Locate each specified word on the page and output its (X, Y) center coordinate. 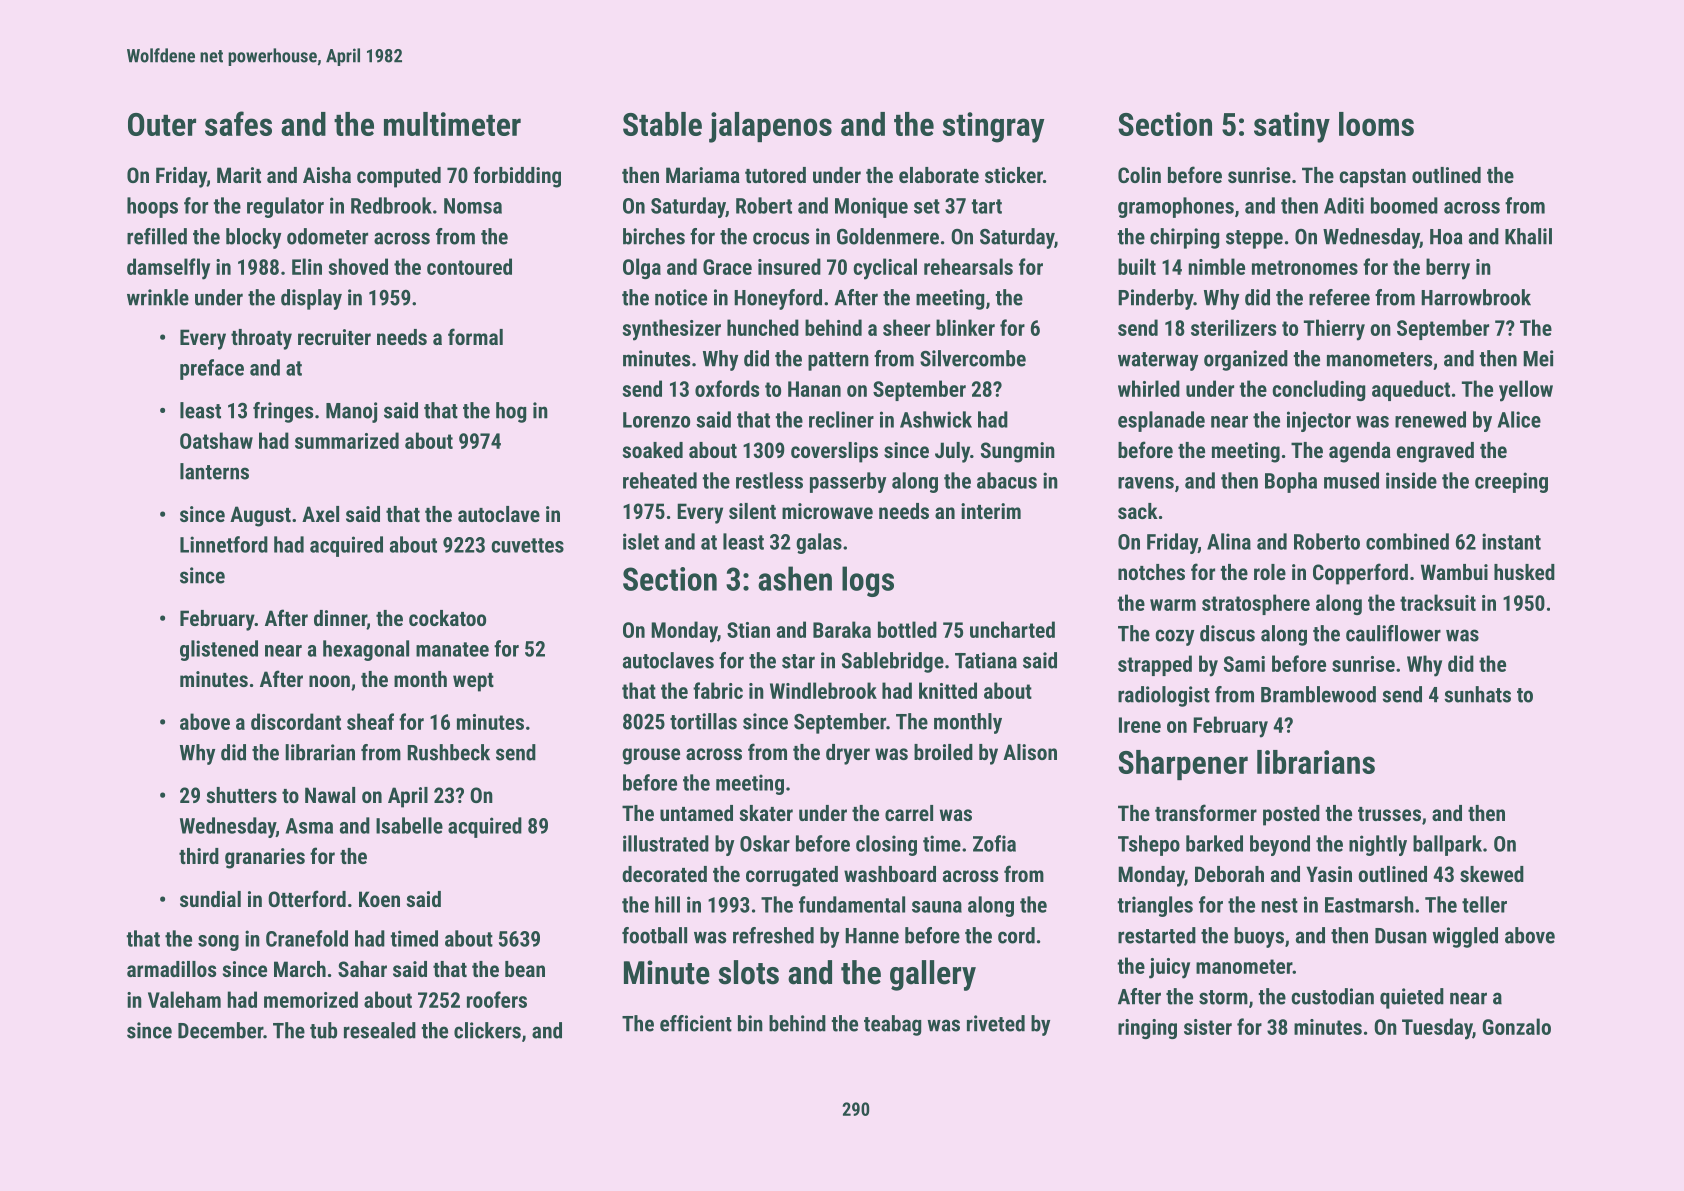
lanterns (214, 471)
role (1270, 572)
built (1137, 266)
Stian (748, 630)
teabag (892, 1025)
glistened (219, 650)
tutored (775, 175)
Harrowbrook (1476, 297)
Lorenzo (656, 420)
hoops (152, 207)
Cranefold (307, 938)
